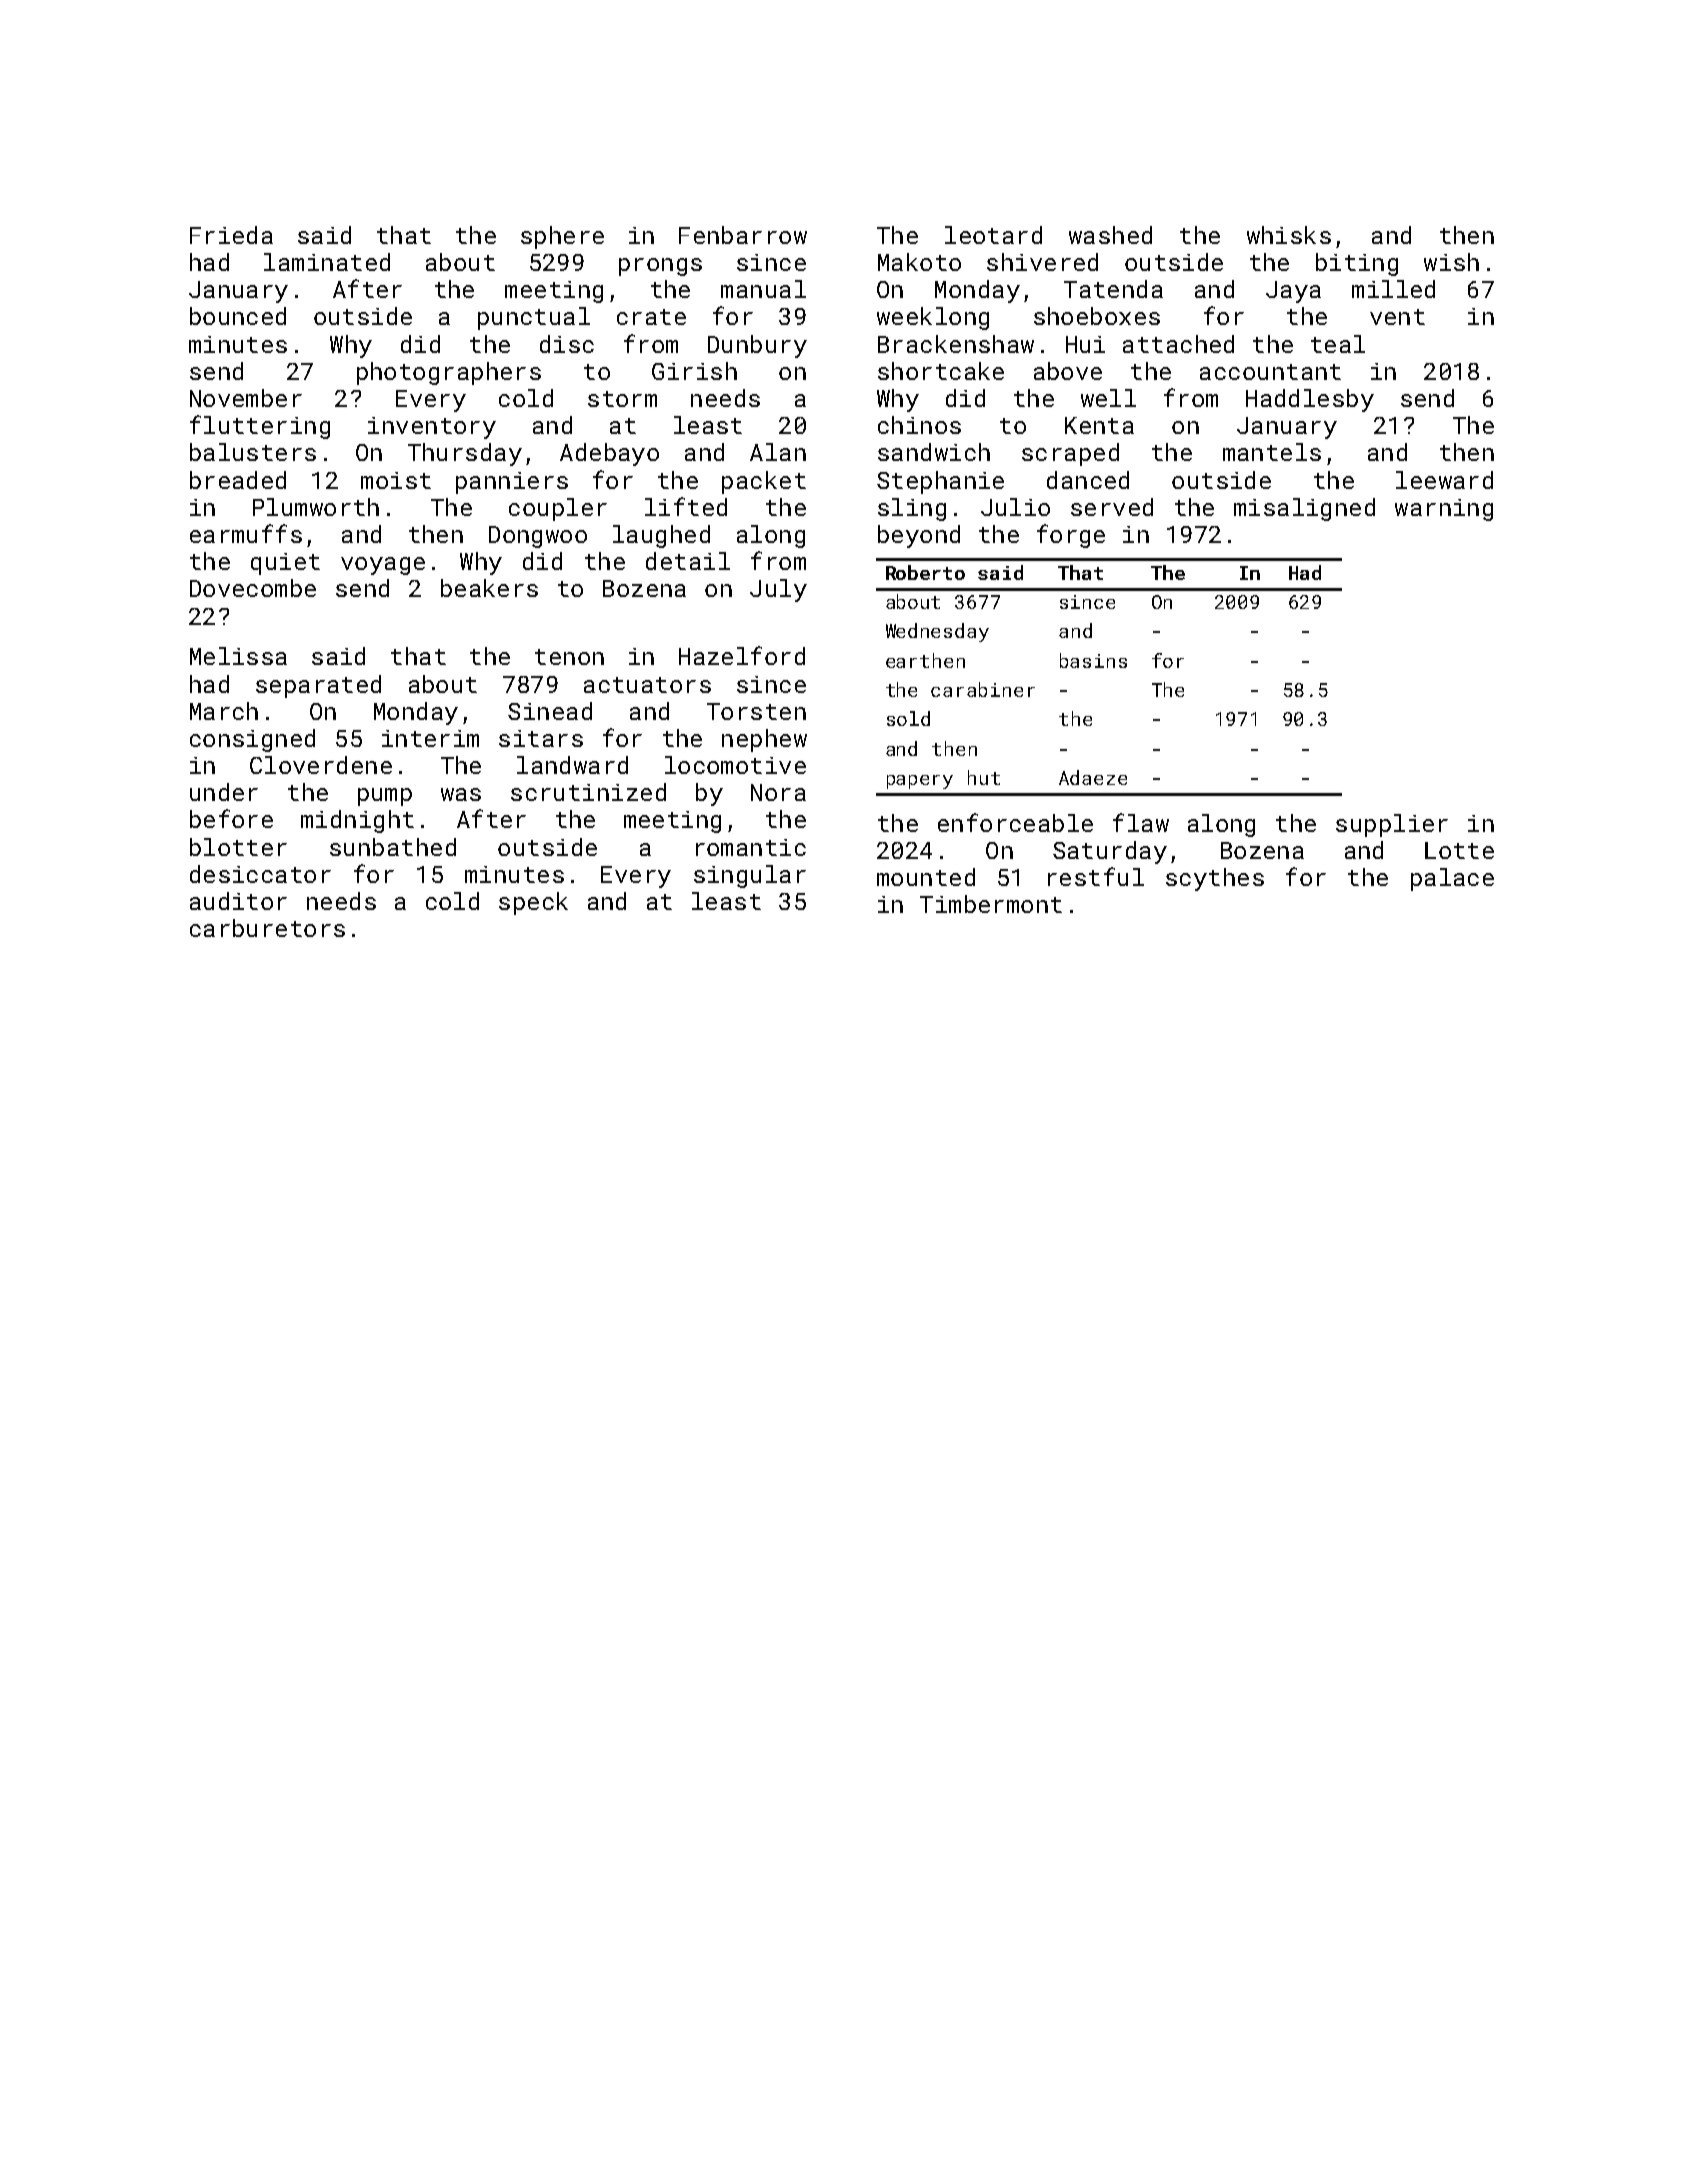  I want to click on speck, so click(533, 903).
